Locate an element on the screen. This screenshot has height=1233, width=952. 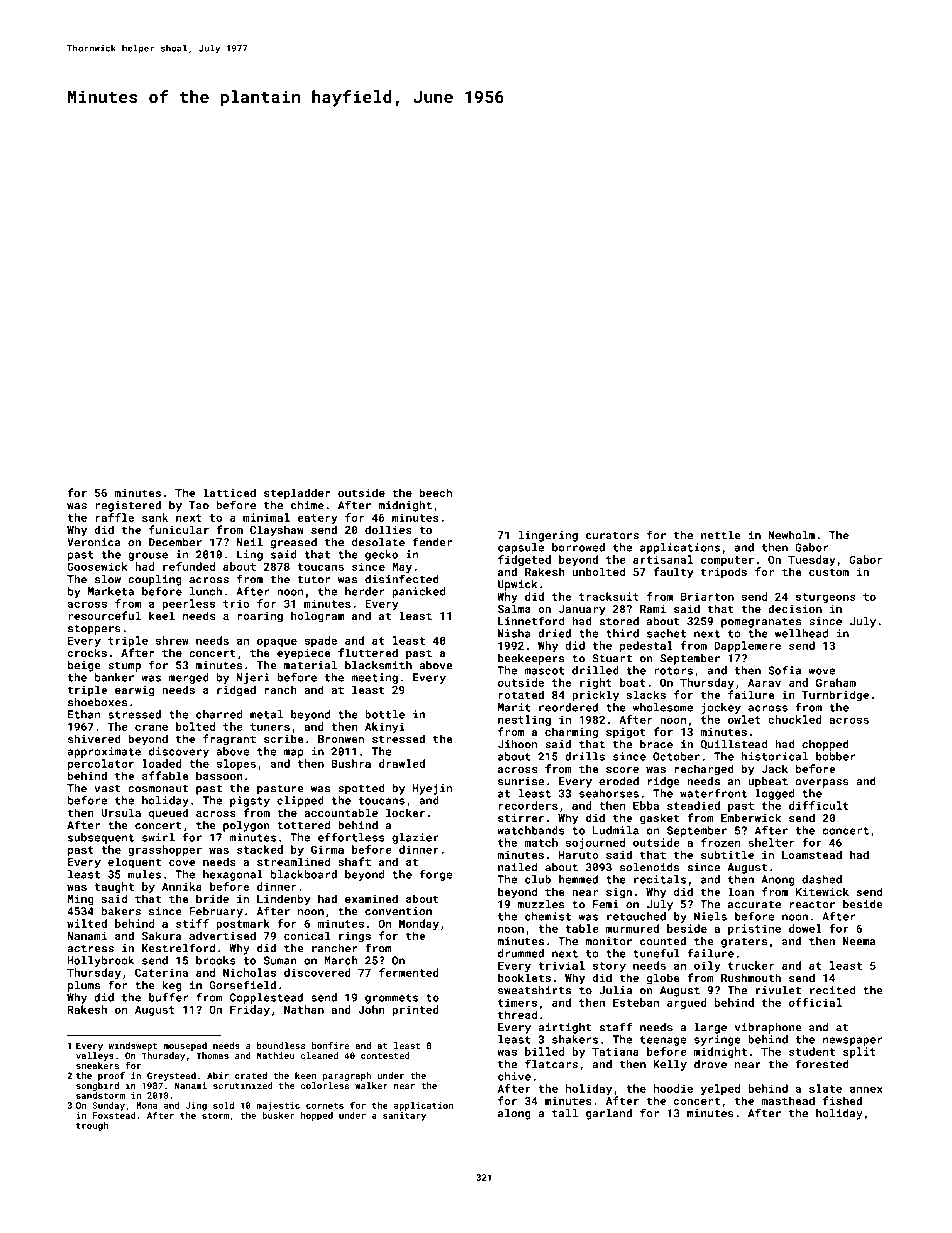
trough is located at coordinates (92, 1126).
